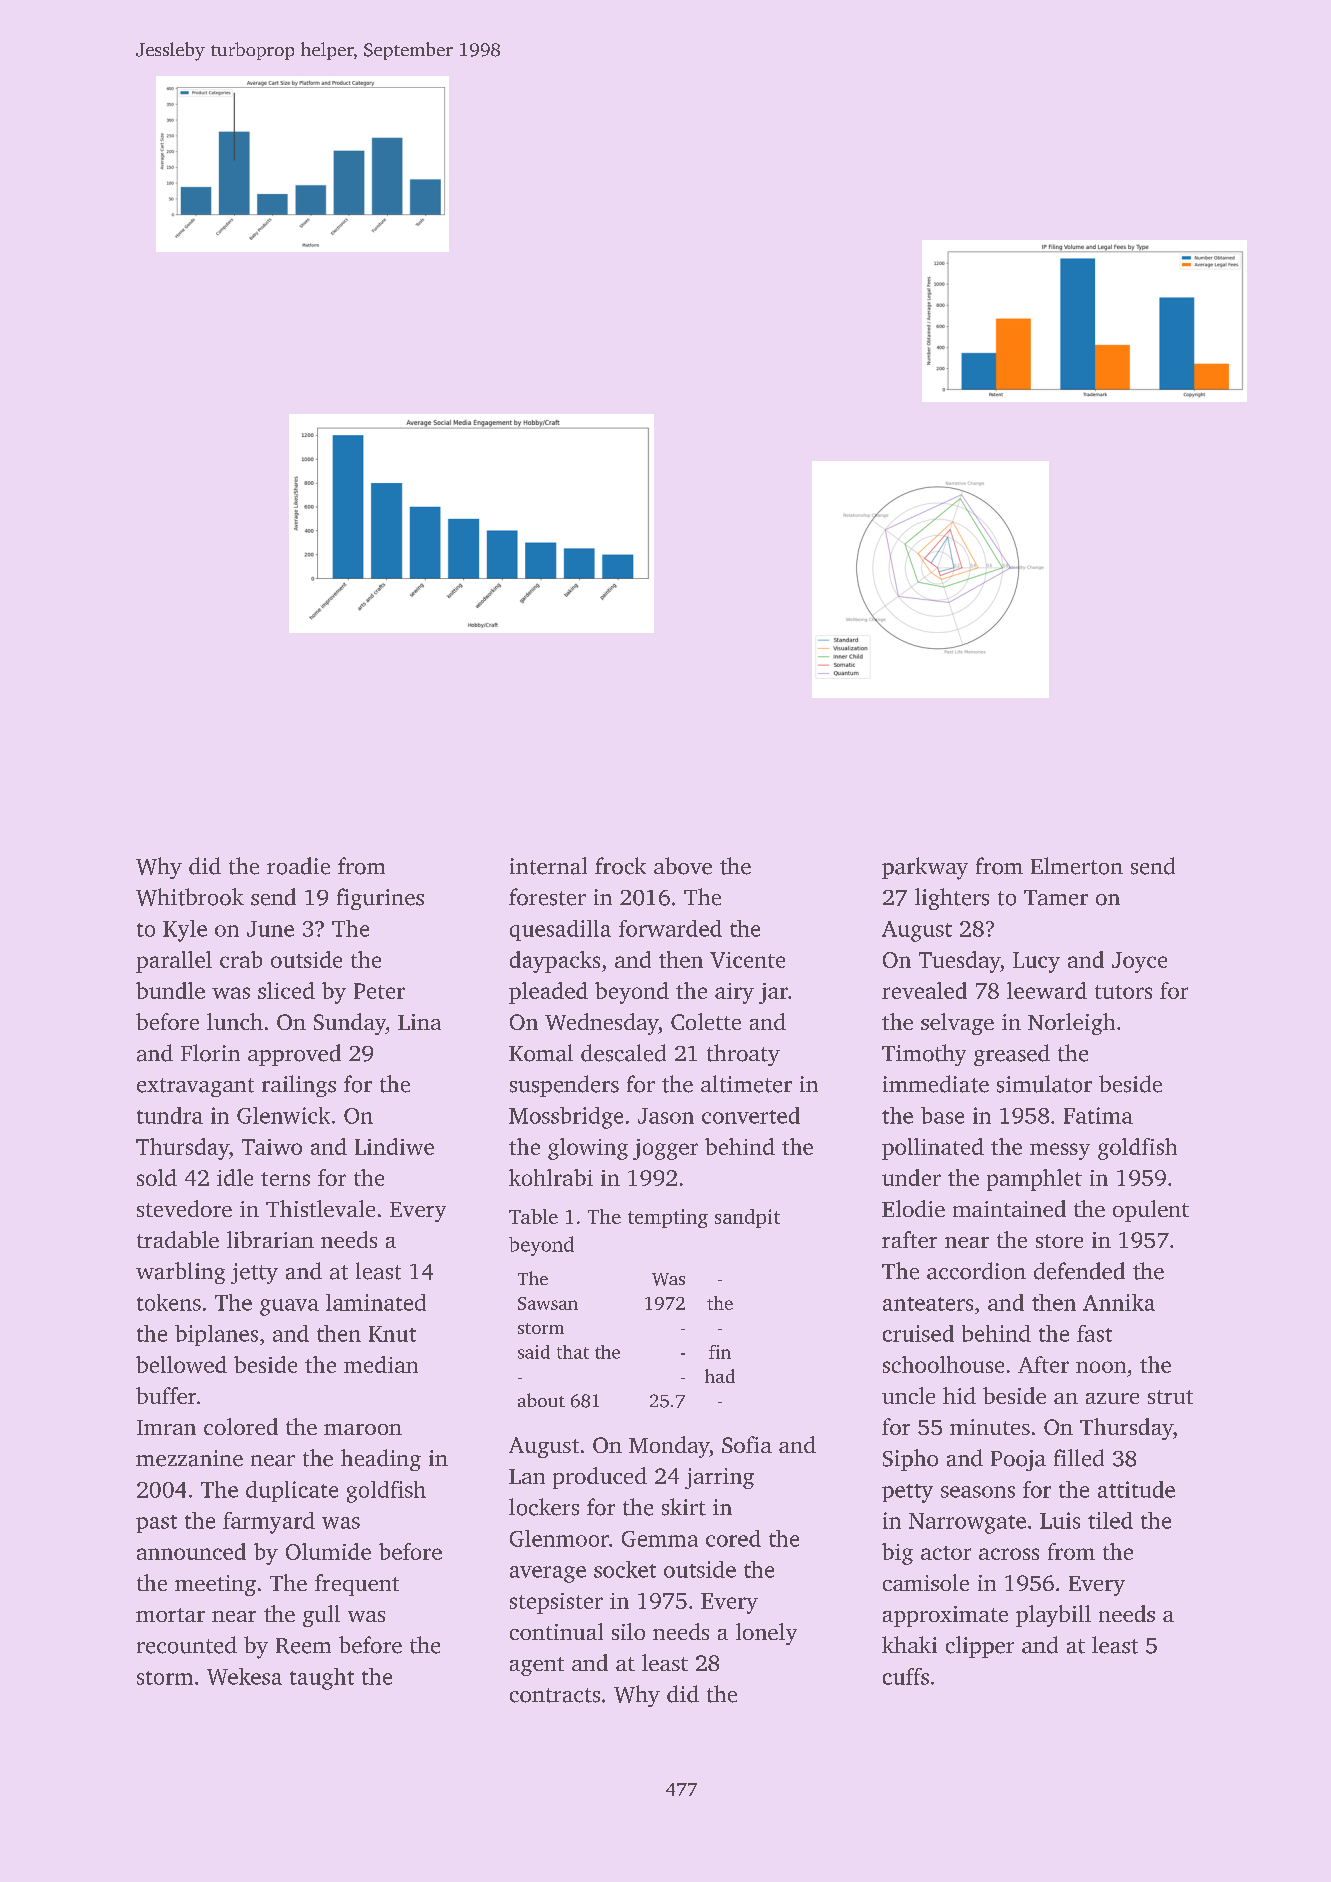 This screenshot has width=1331, height=1882. What do you see at coordinates (746, 1084) in the screenshot?
I see `altimeter` at bounding box center [746, 1084].
